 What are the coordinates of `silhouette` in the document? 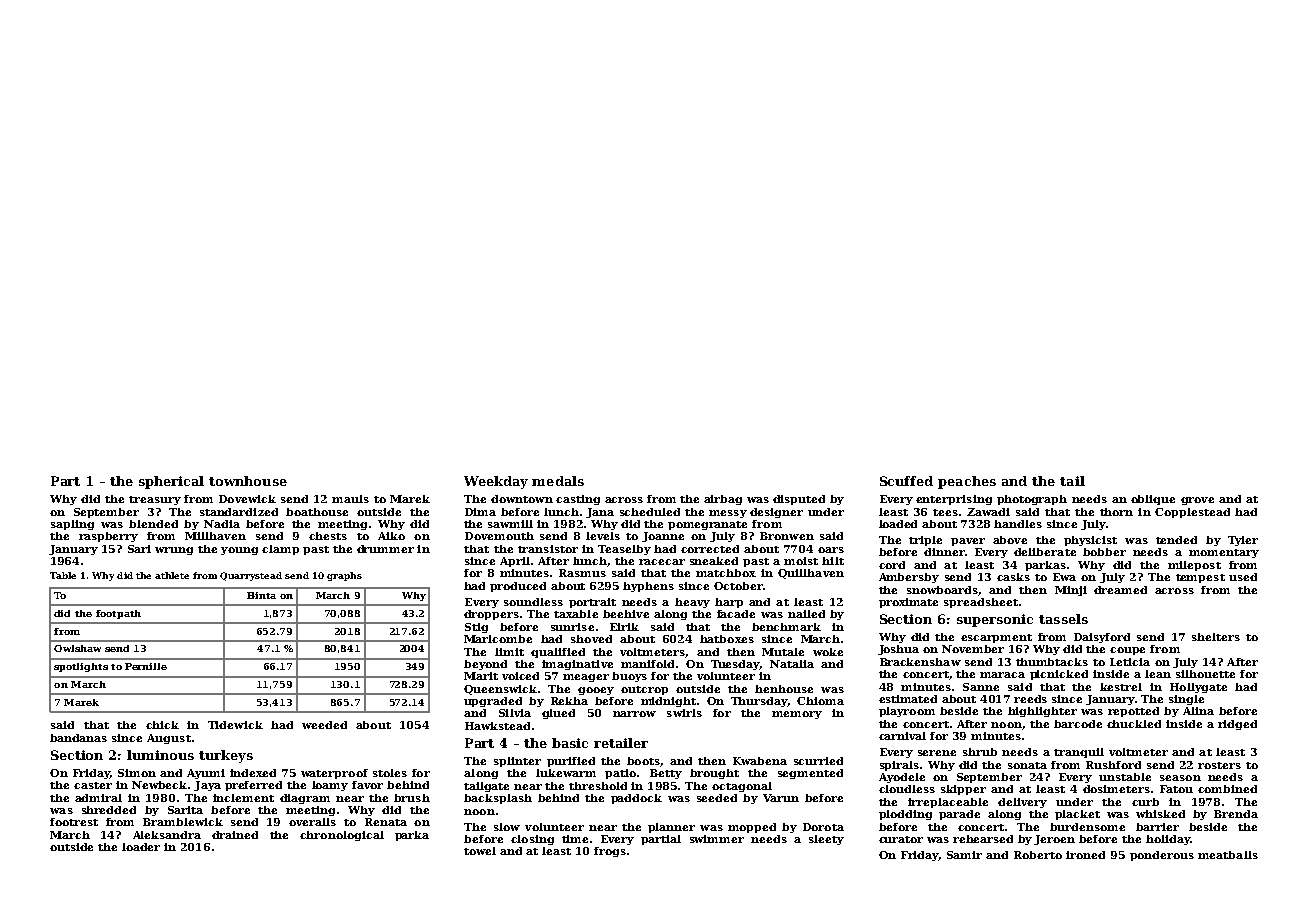 It's located at (1205, 674).
